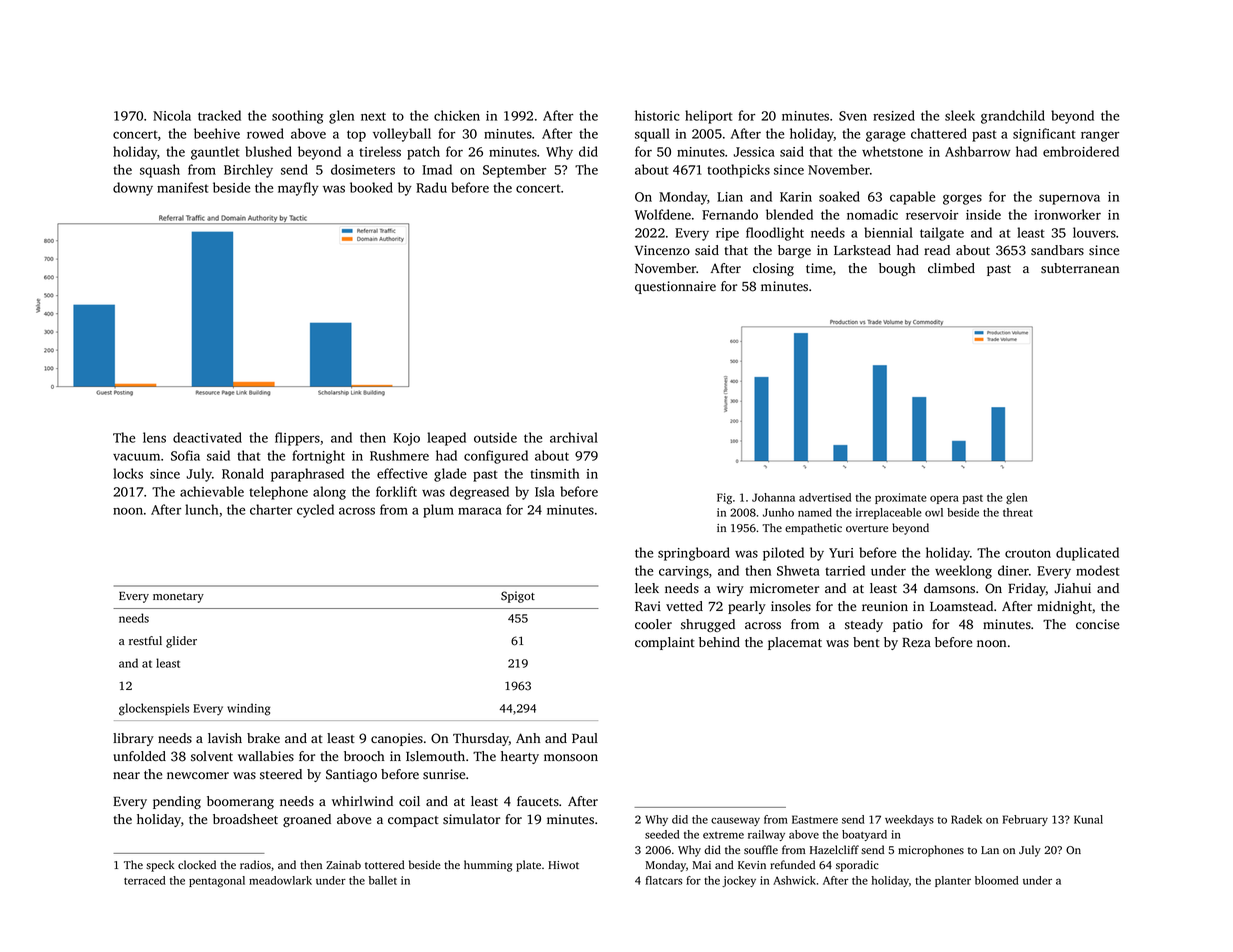 The image size is (1233, 952). What do you see at coordinates (657, 115) in the screenshot?
I see `historic` at bounding box center [657, 115].
